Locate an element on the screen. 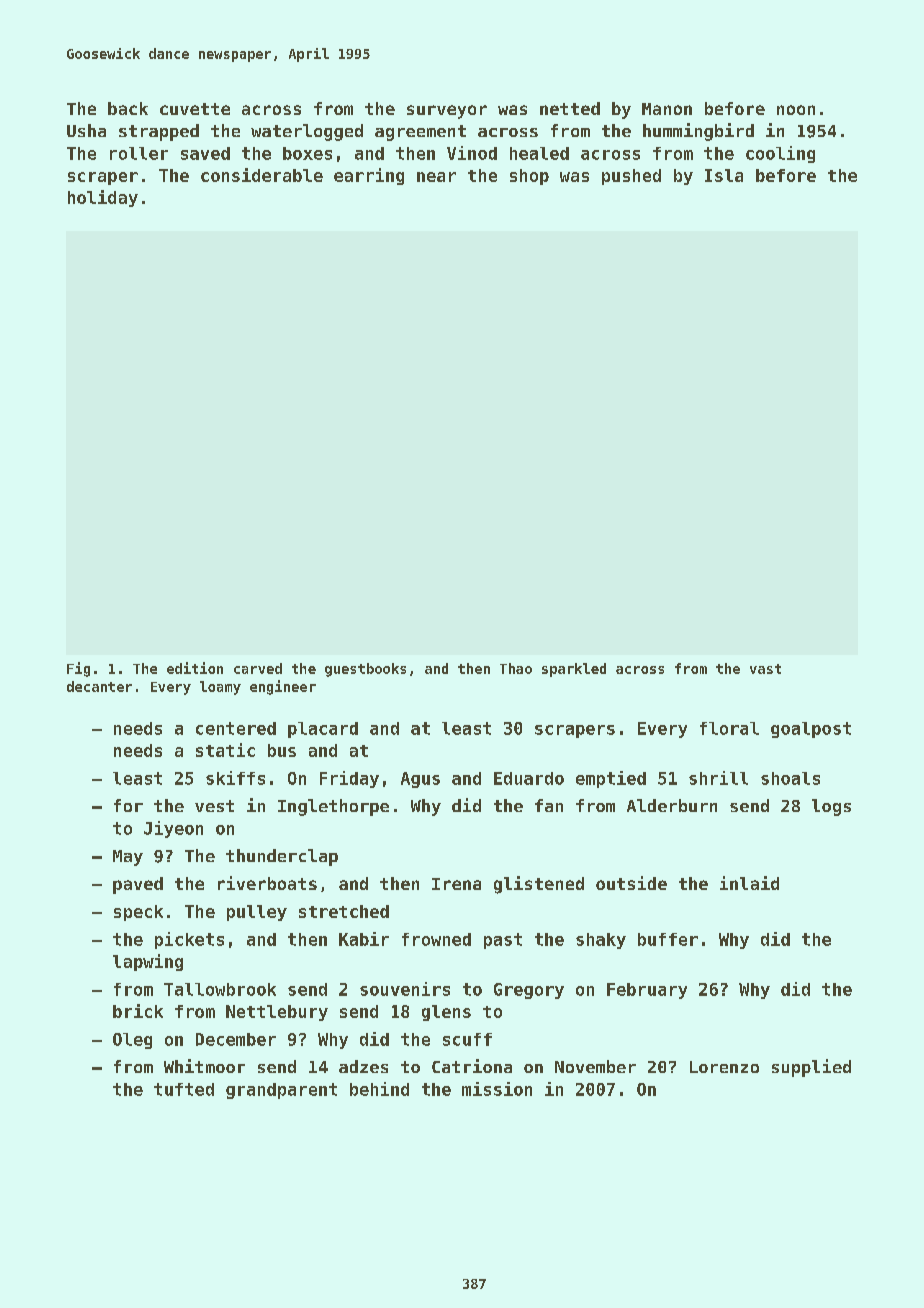 This screenshot has height=1308, width=924. carved is located at coordinates (258, 668).
